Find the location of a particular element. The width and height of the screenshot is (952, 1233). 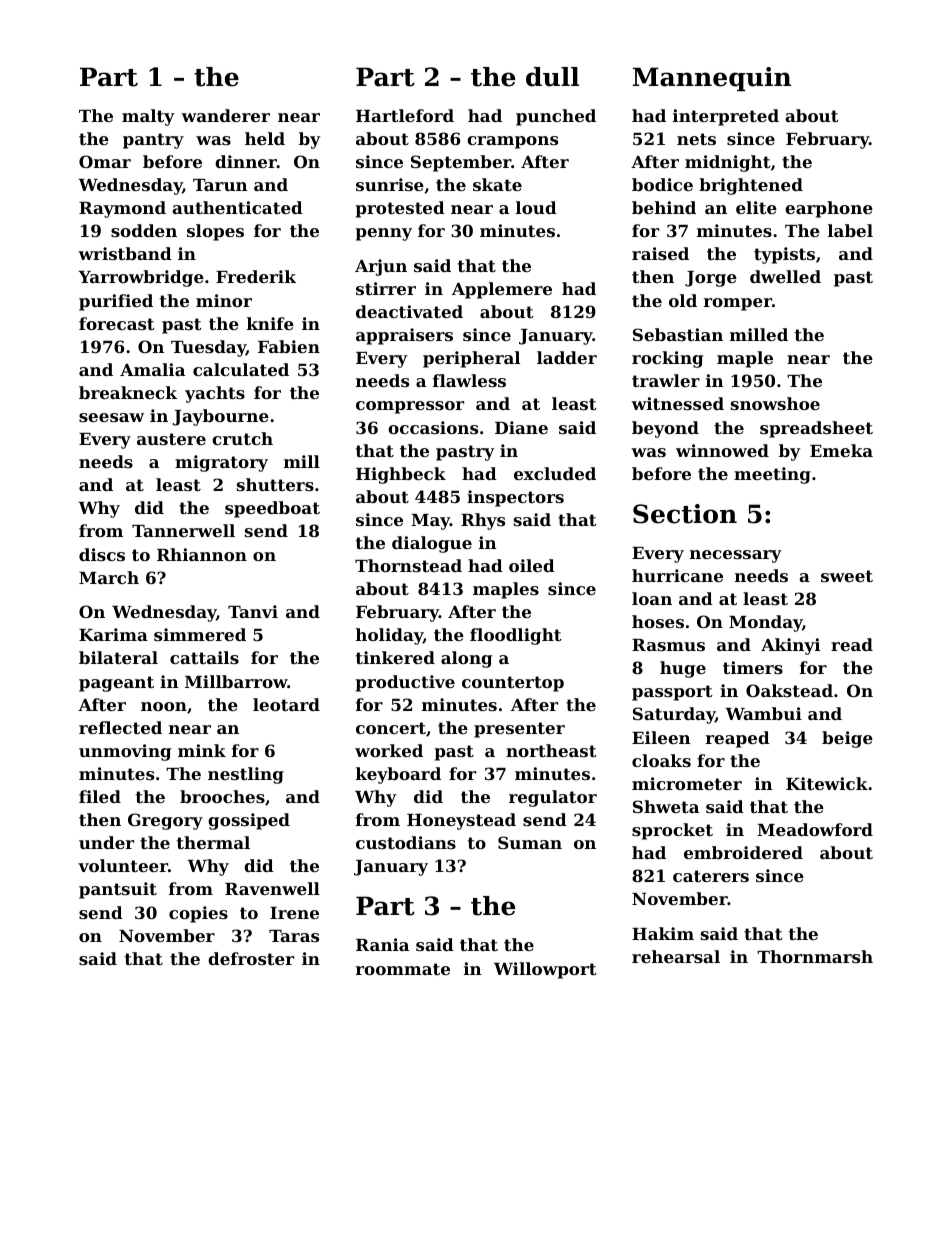

Hartleford is located at coordinates (405, 115).
